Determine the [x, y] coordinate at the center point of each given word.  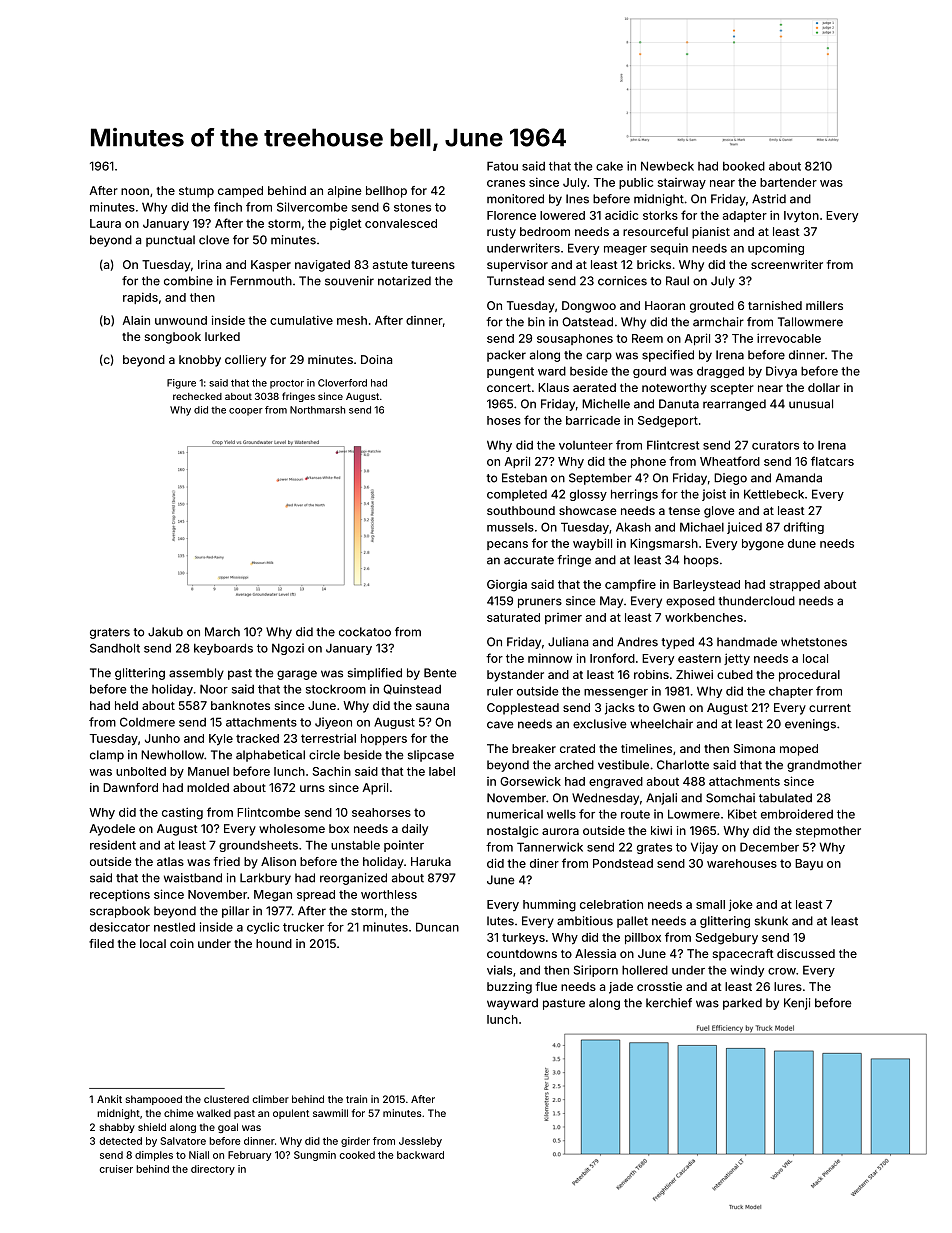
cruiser [116, 1169]
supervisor [517, 266]
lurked [222, 336]
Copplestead [523, 709]
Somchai [730, 798]
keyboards [223, 649]
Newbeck [667, 166]
